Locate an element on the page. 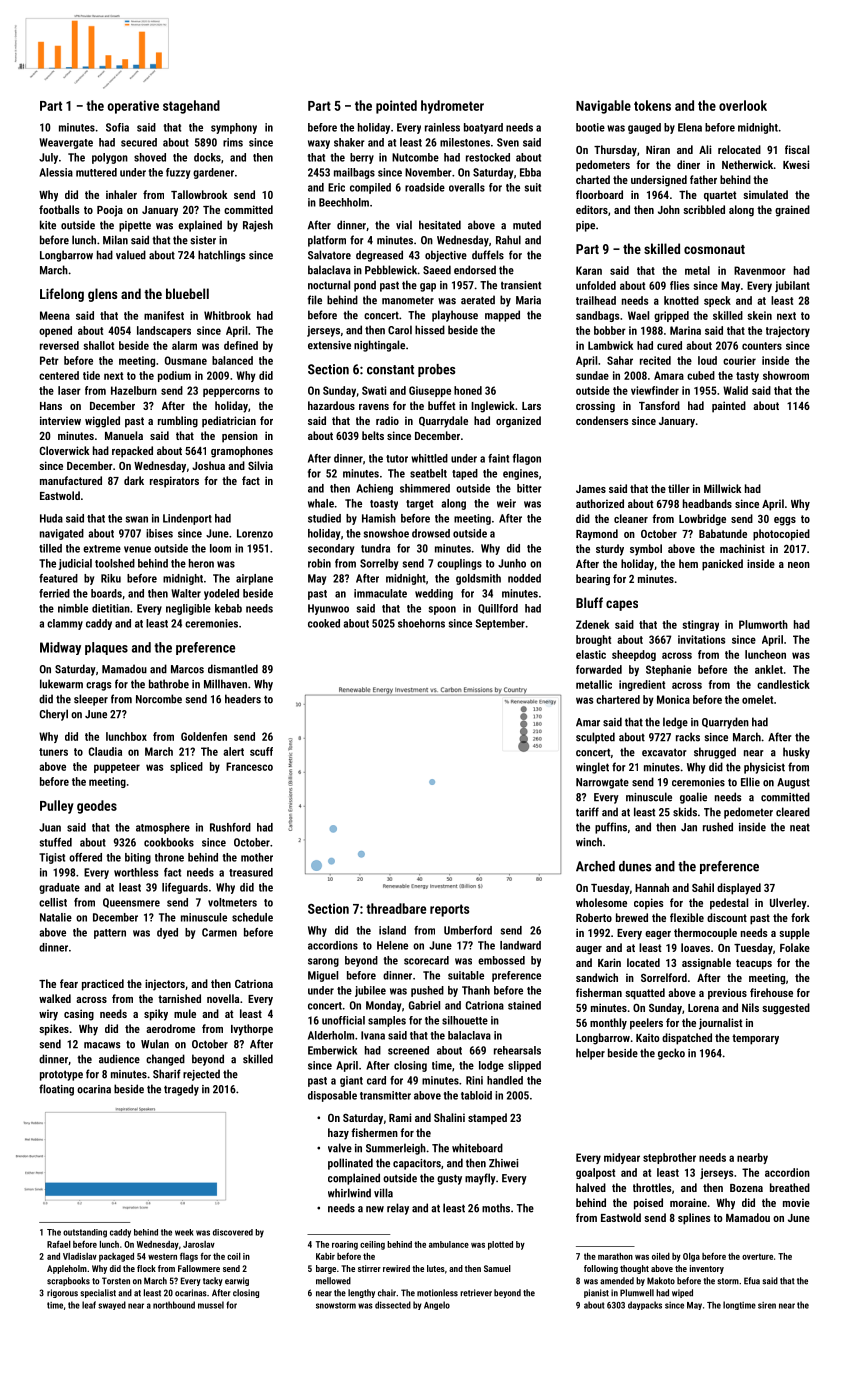  winglet is located at coordinates (592, 768).
